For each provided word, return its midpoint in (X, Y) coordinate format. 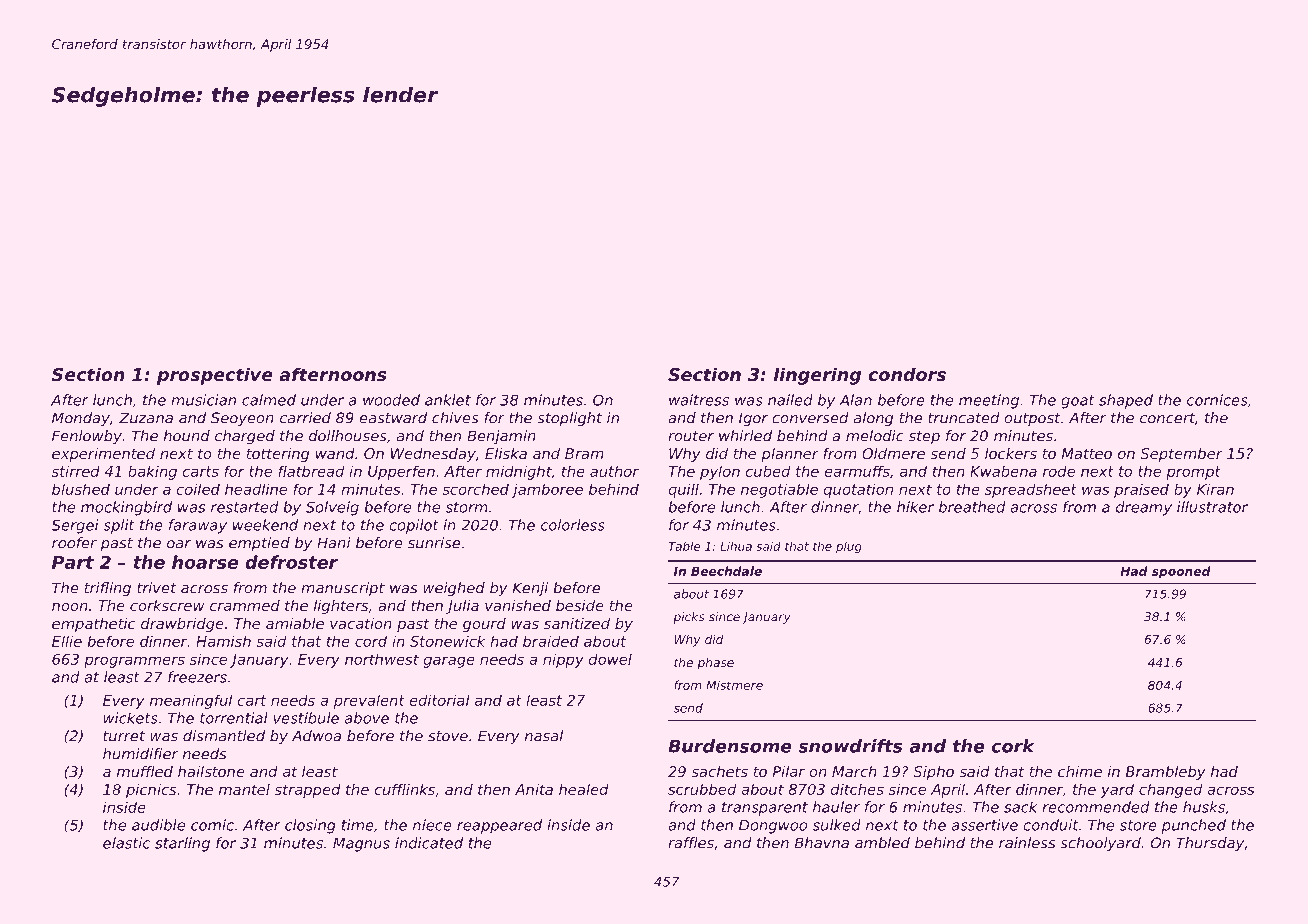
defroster (291, 562)
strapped (308, 791)
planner (790, 455)
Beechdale (726, 571)
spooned (1181, 572)
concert (1167, 418)
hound (187, 436)
